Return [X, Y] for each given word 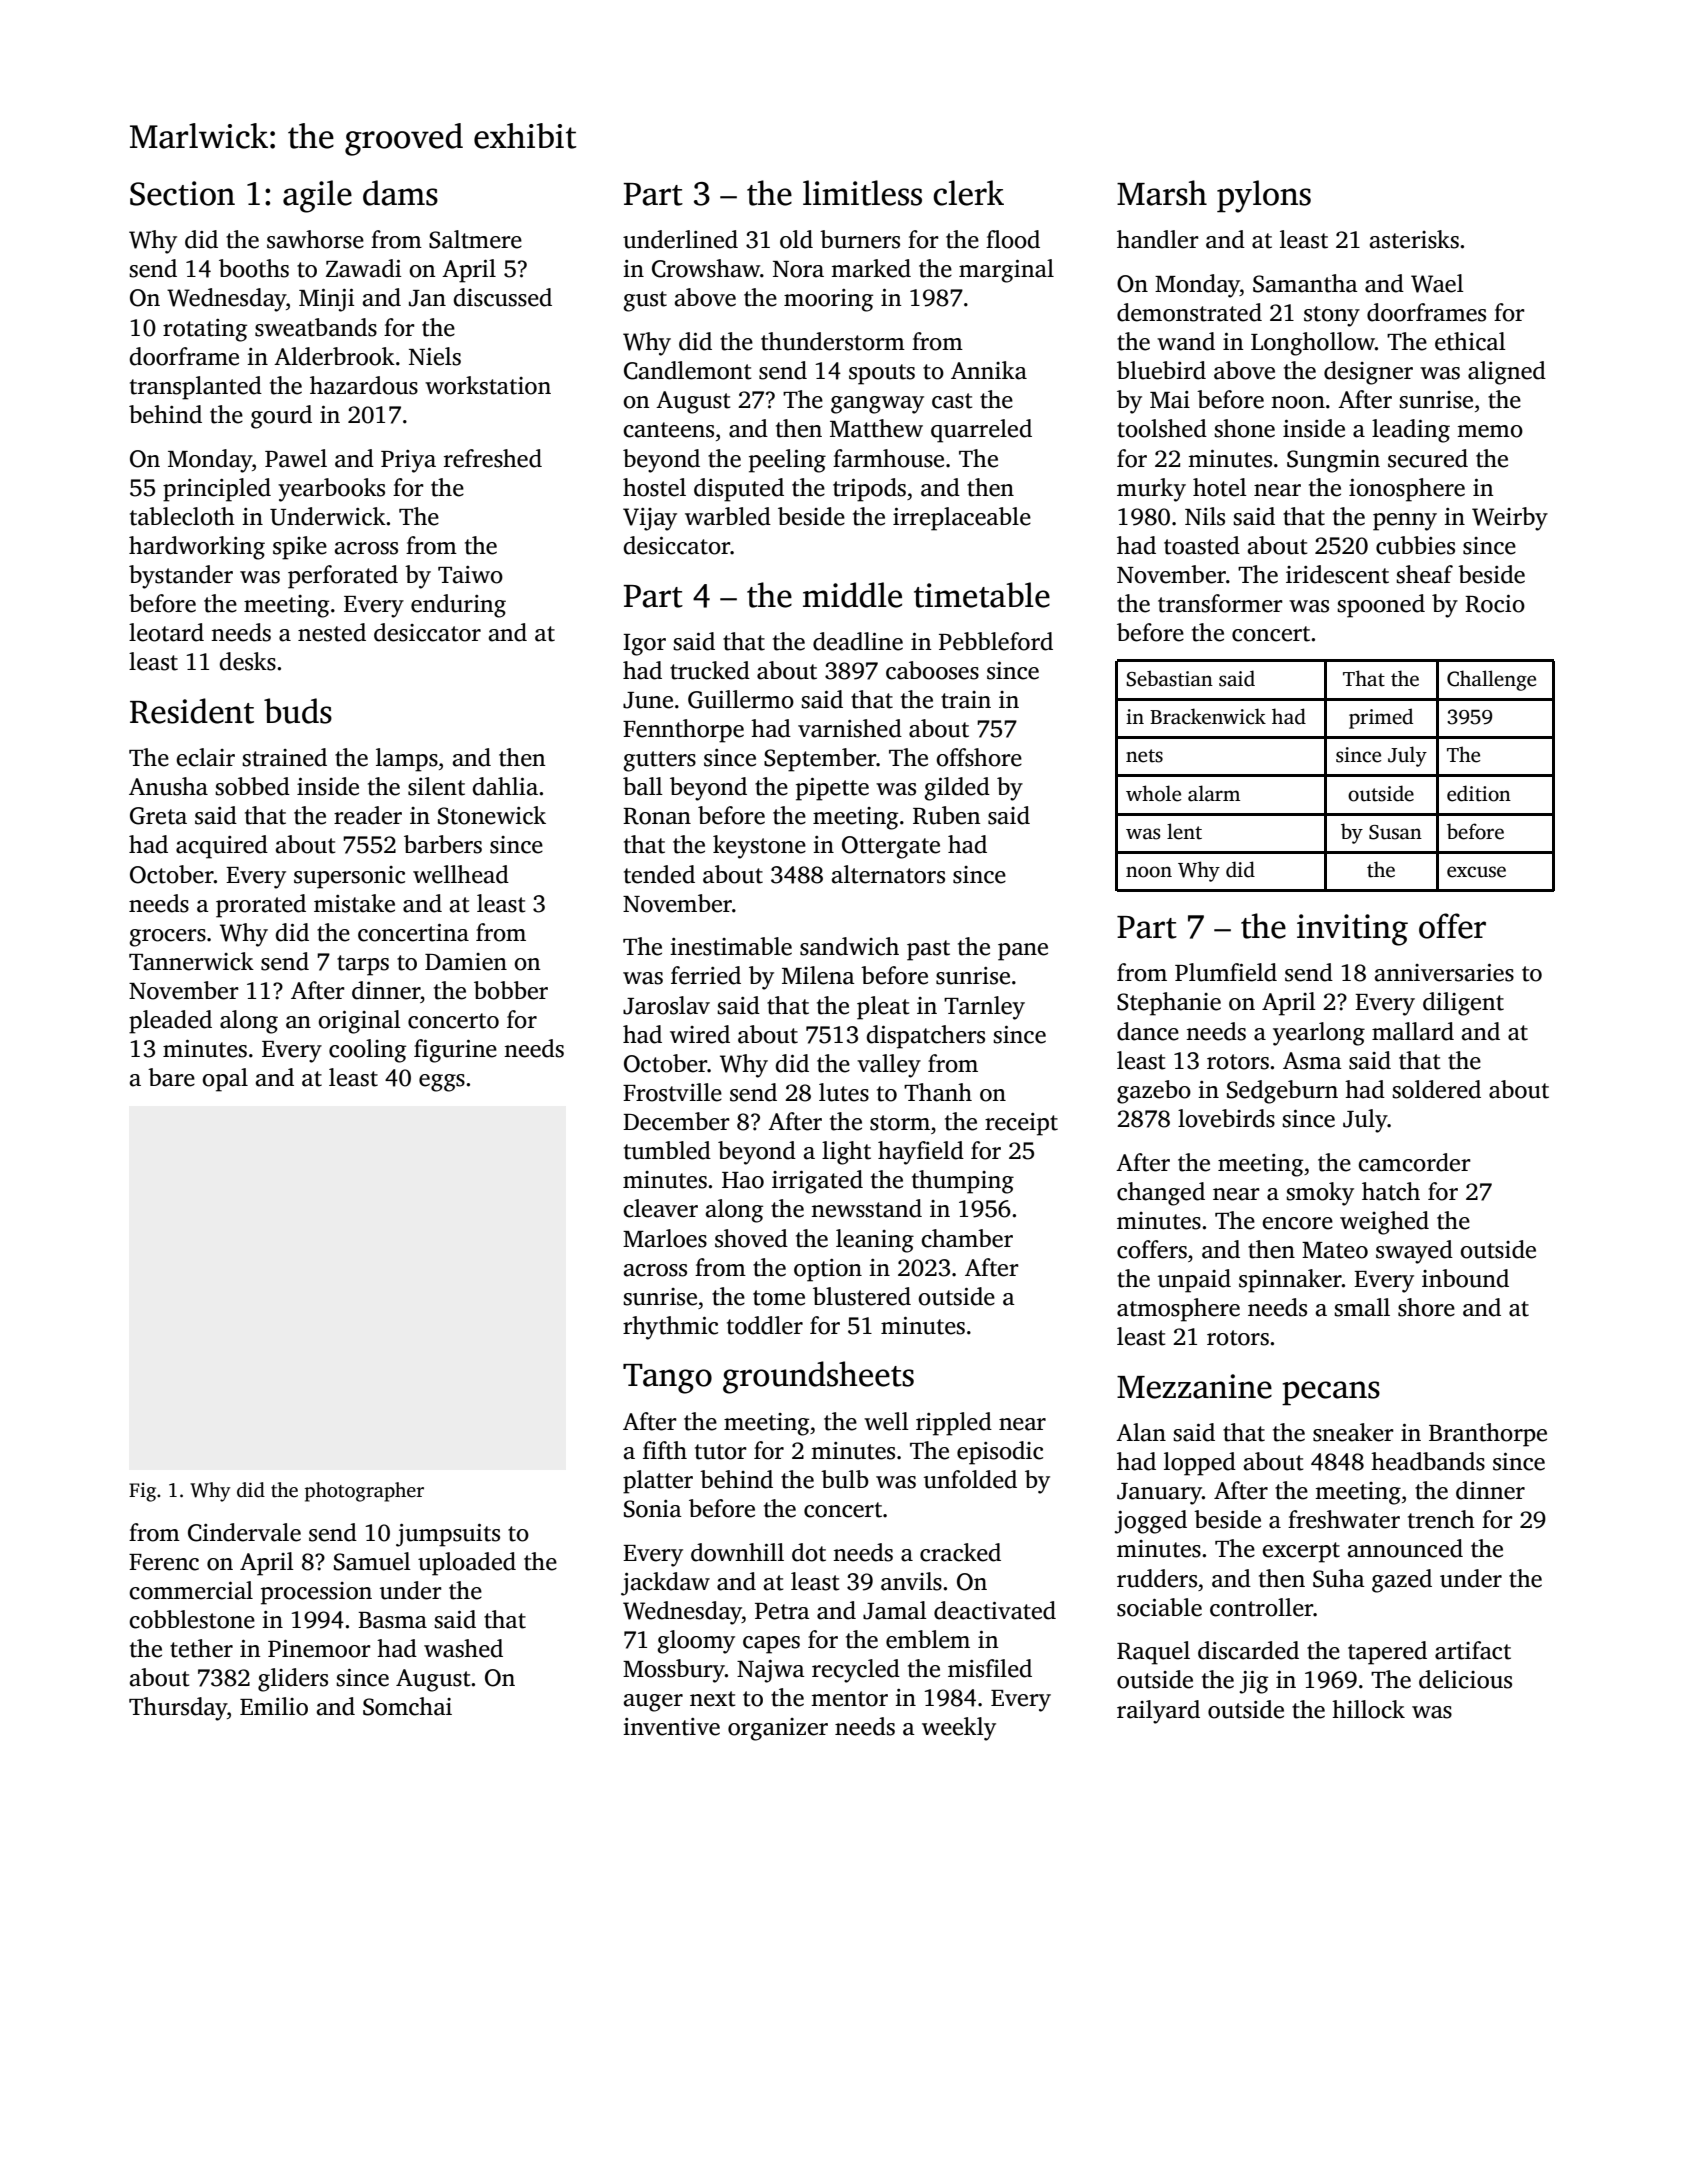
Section [182, 193]
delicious [1465, 1679]
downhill [737, 1552]
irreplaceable [962, 519]
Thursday [178, 1709]
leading [1411, 431]
